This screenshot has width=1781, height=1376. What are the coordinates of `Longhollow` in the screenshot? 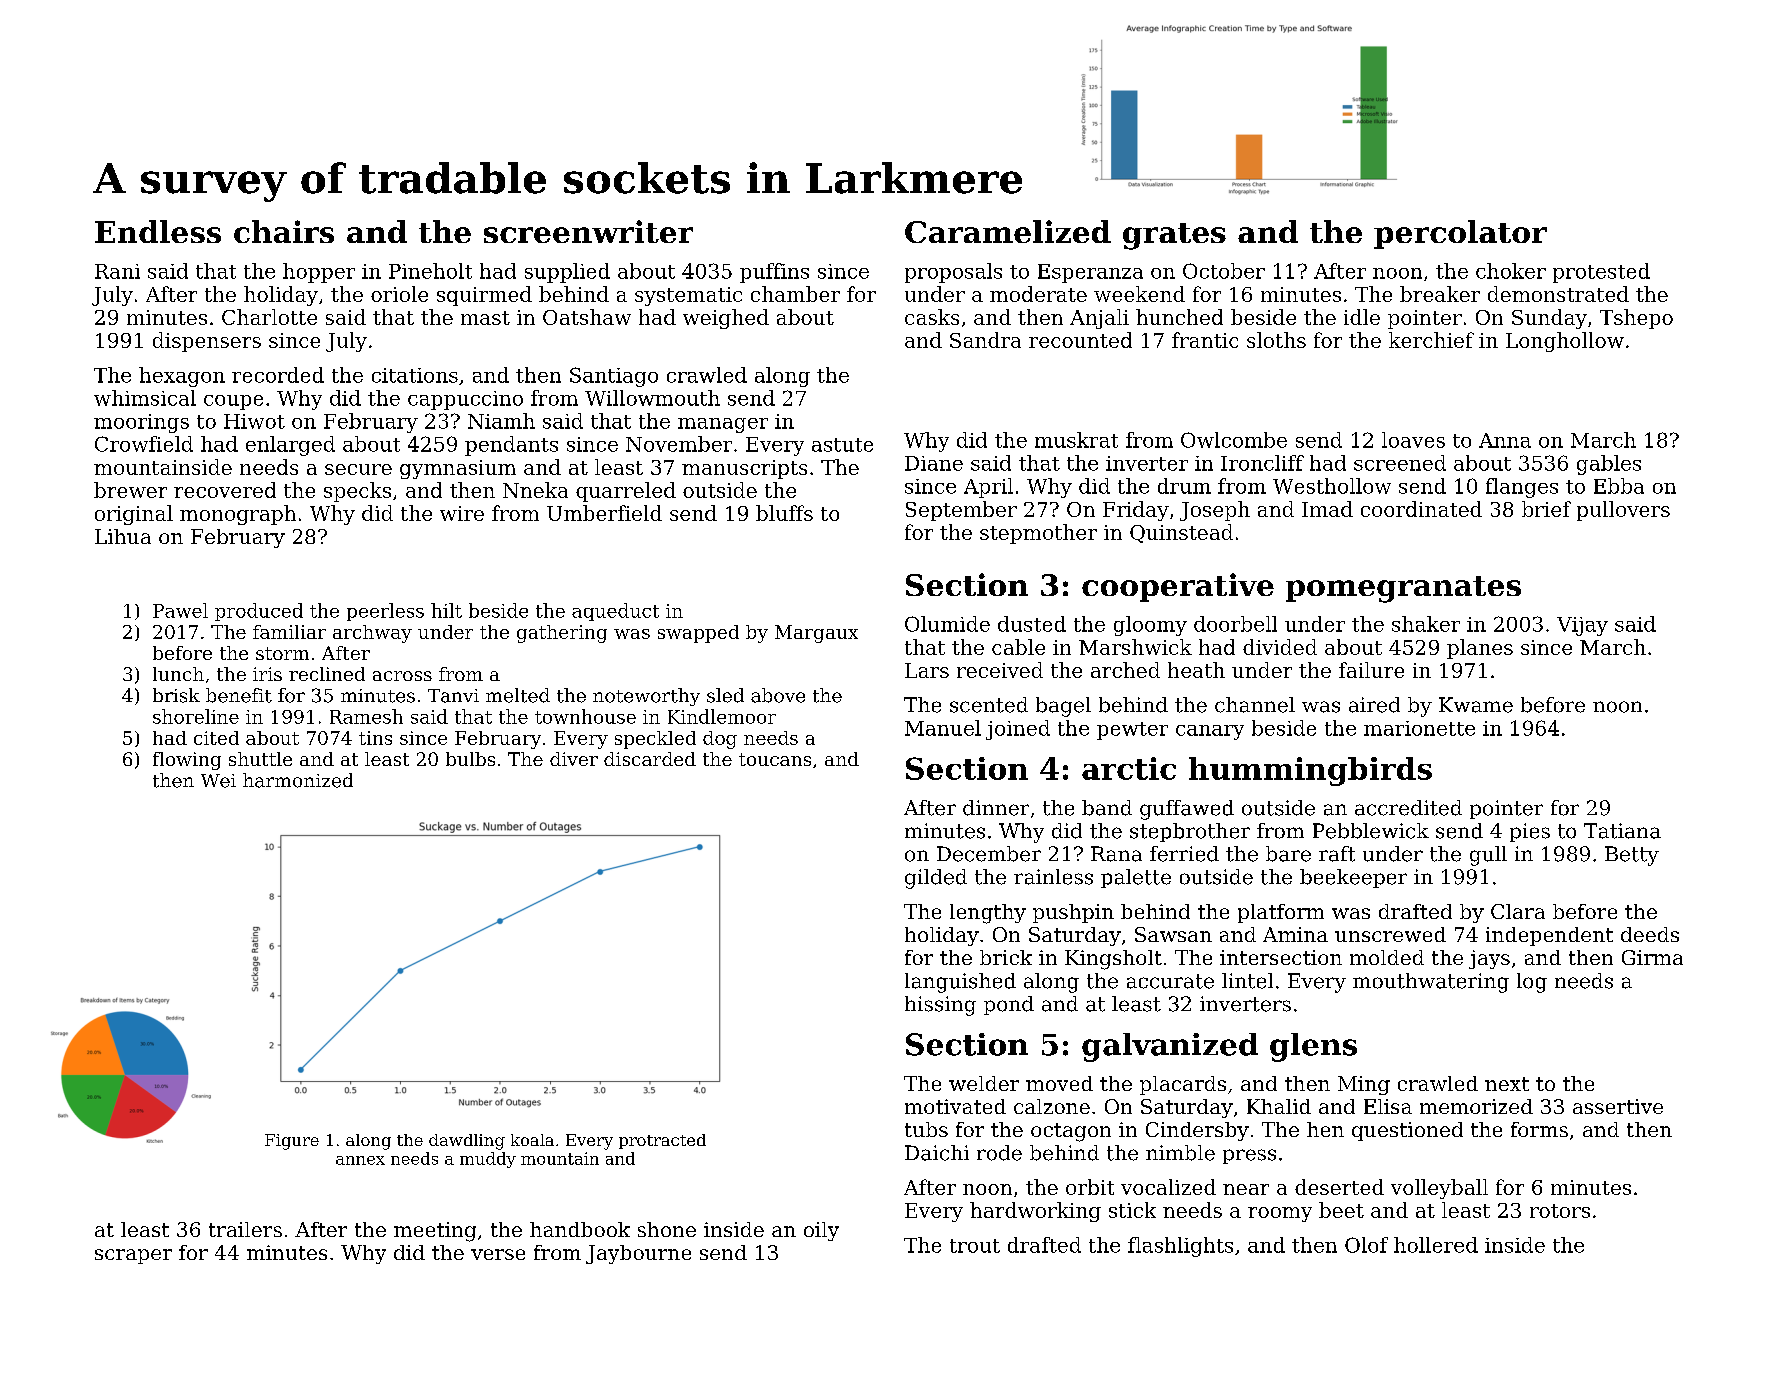 It's located at (1565, 342).
